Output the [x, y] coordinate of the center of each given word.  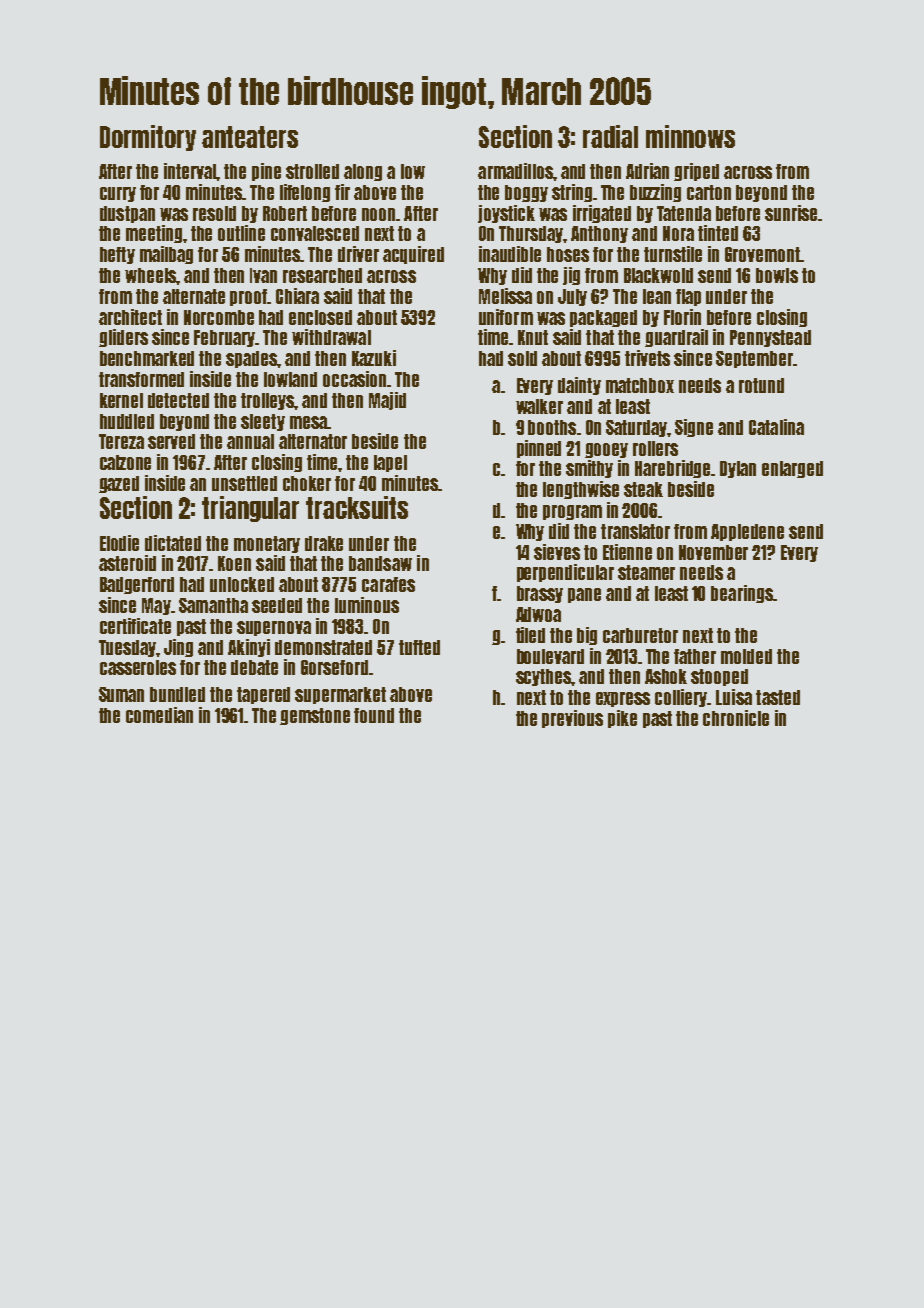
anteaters [250, 137]
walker [539, 406]
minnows [690, 136]
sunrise [791, 213]
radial [610, 136]
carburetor [640, 635]
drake [324, 543]
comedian [159, 715]
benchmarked [147, 358]
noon [378, 214]
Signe [694, 428]
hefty [117, 255]
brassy [540, 594]
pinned [539, 449]
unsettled [244, 483]
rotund [761, 385]
